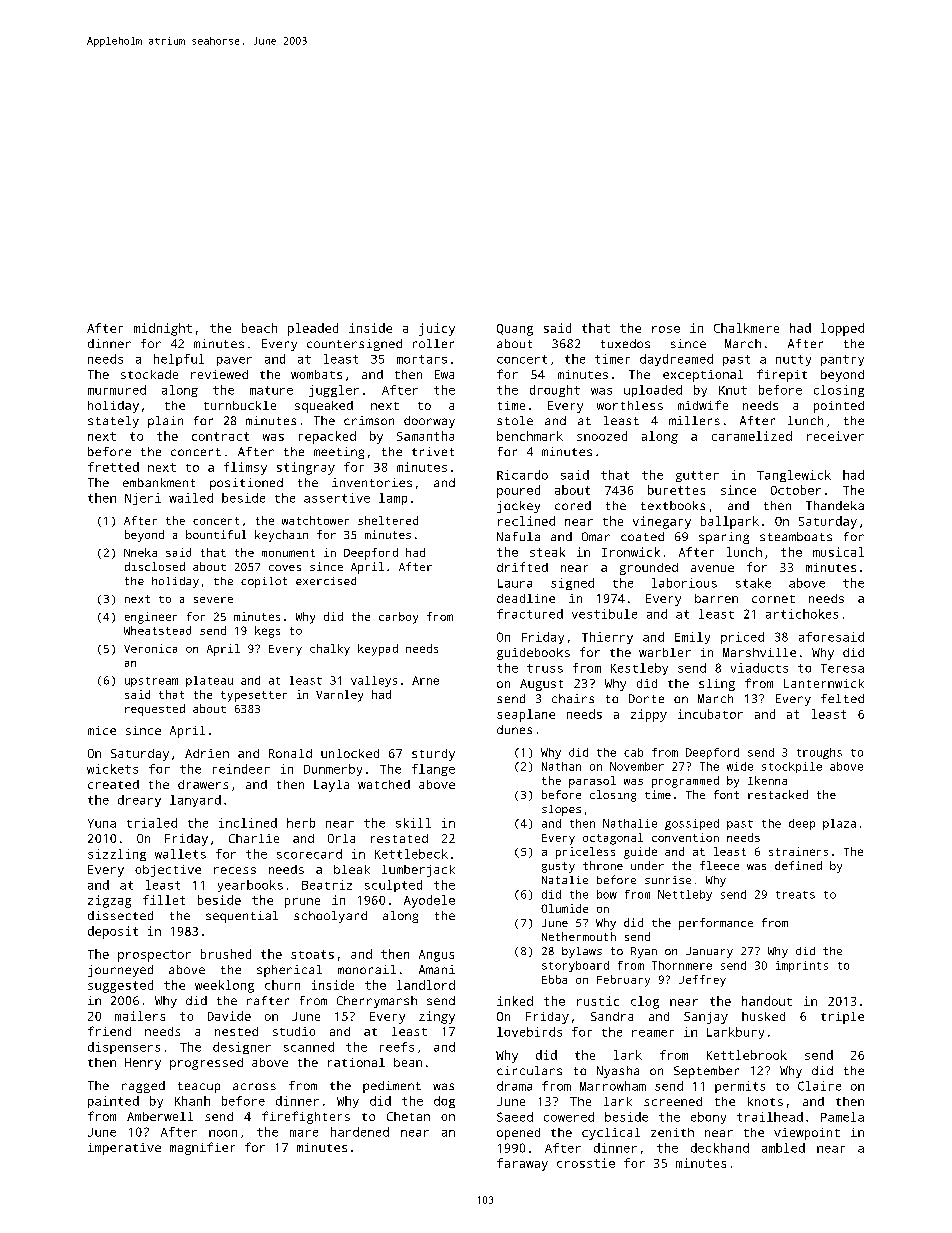 Image resolution: width=952 pixels, height=1233 pixels. What do you see at coordinates (573, 505) in the page?
I see `cored` at bounding box center [573, 505].
